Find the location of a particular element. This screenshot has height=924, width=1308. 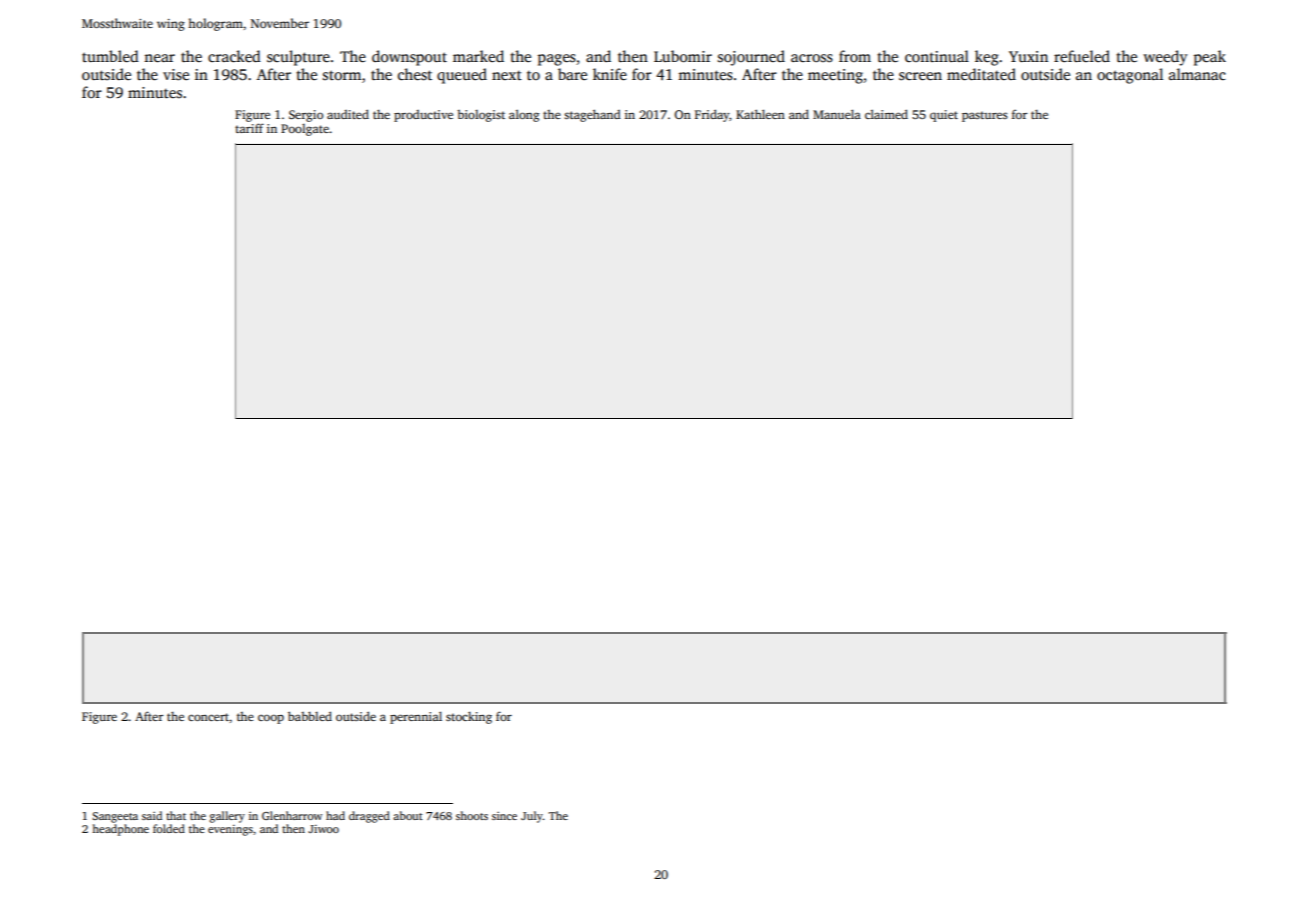

stocking is located at coordinates (469, 718).
